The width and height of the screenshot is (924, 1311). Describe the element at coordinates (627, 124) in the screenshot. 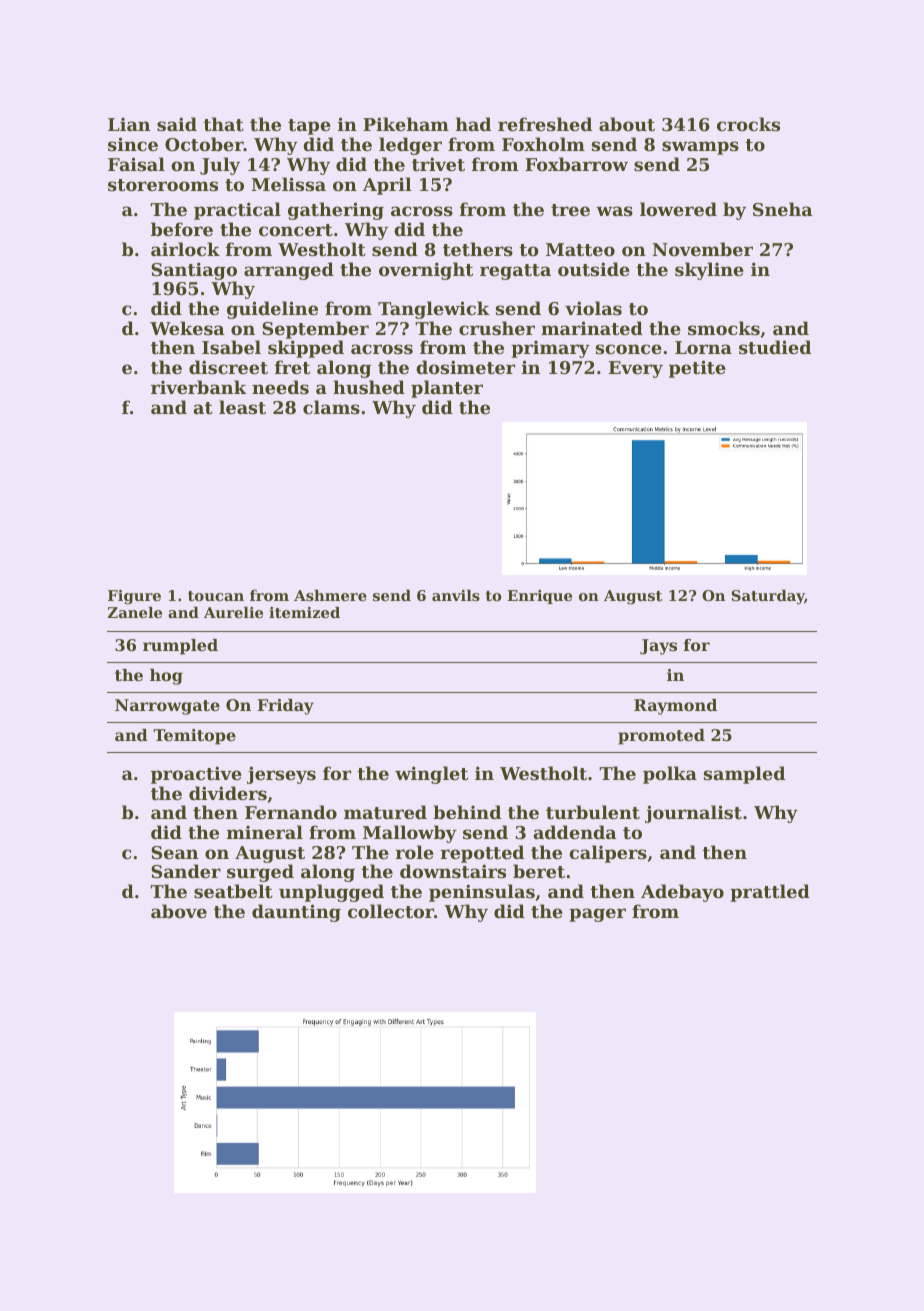

I see `about` at that location.
